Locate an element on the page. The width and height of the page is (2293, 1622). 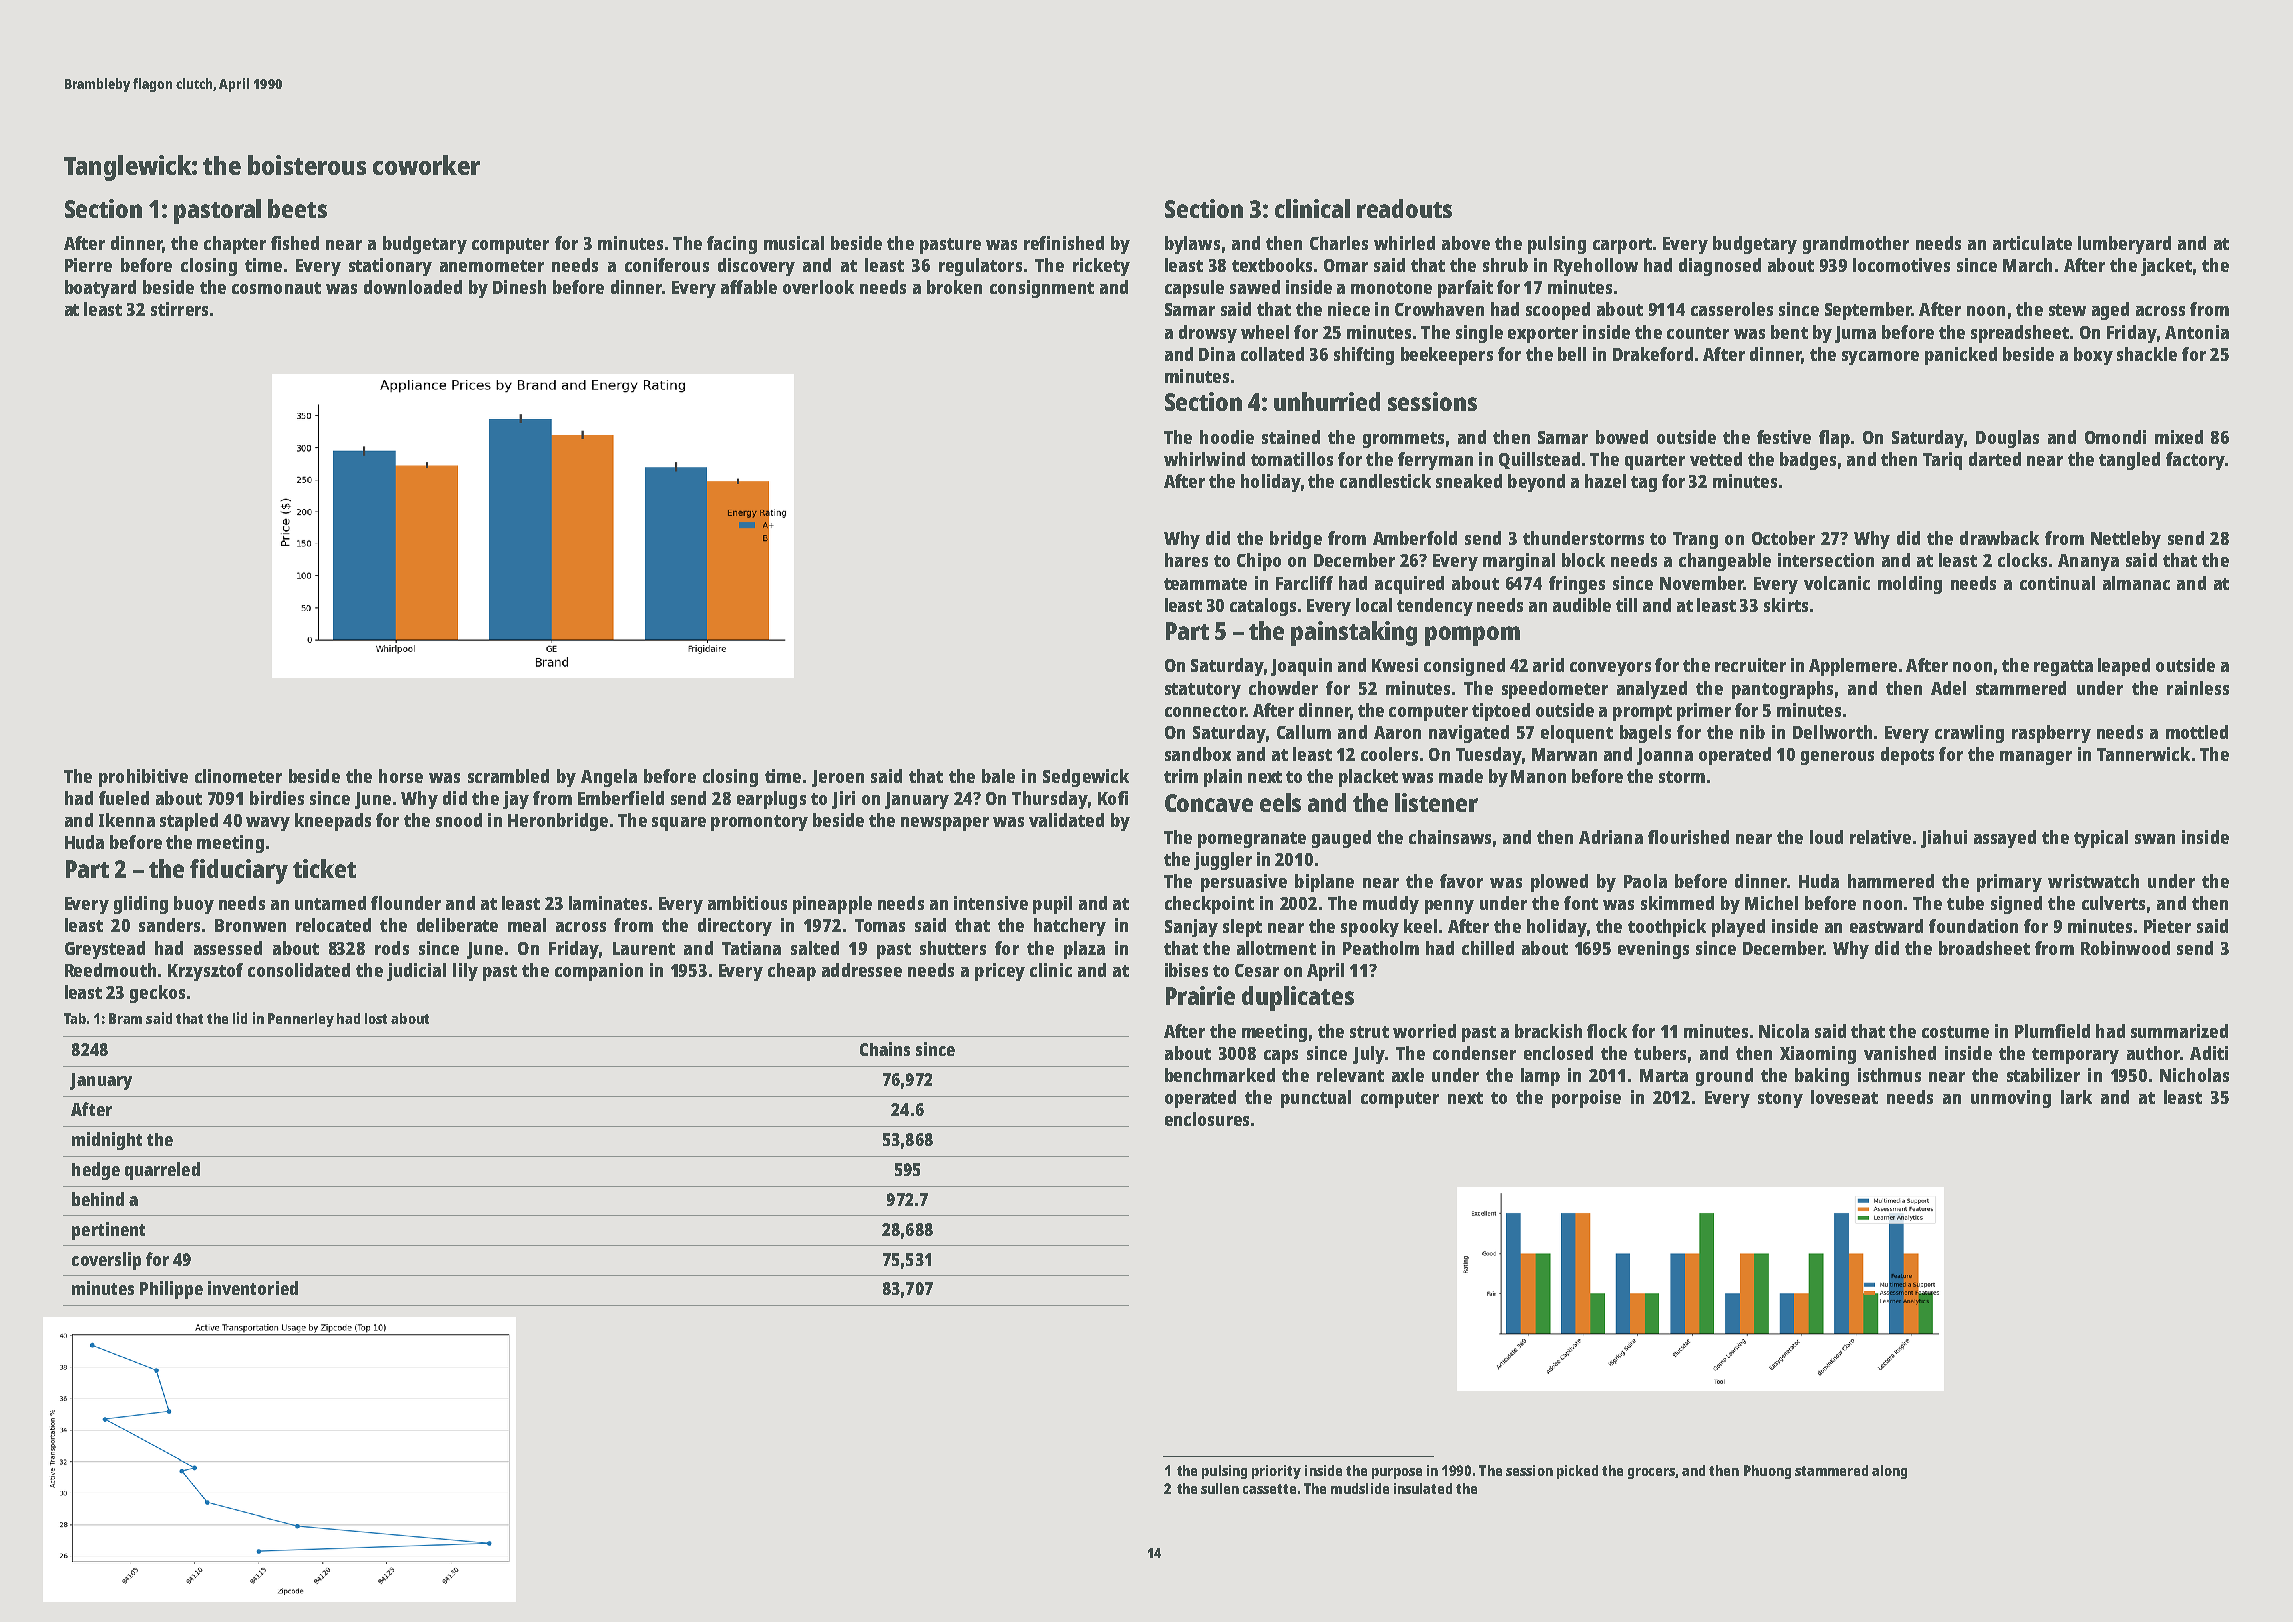
Marta is located at coordinates (1664, 1075).
